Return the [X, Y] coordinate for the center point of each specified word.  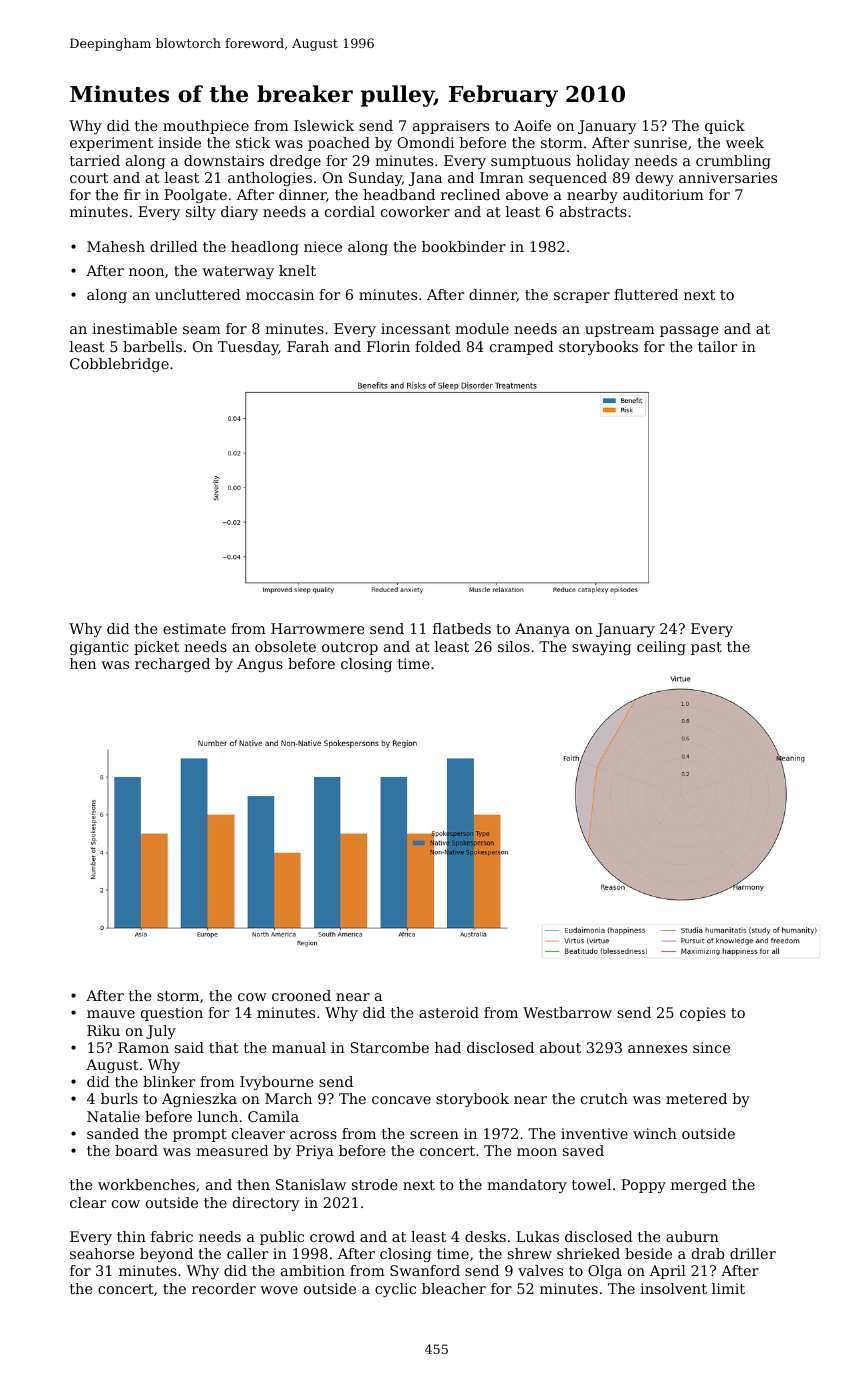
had [448, 1047]
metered [696, 1098]
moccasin [280, 294]
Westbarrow [567, 1012]
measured [232, 1150]
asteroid [449, 1012]
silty [201, 213]
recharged [172, 665]
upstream [620, 330]
